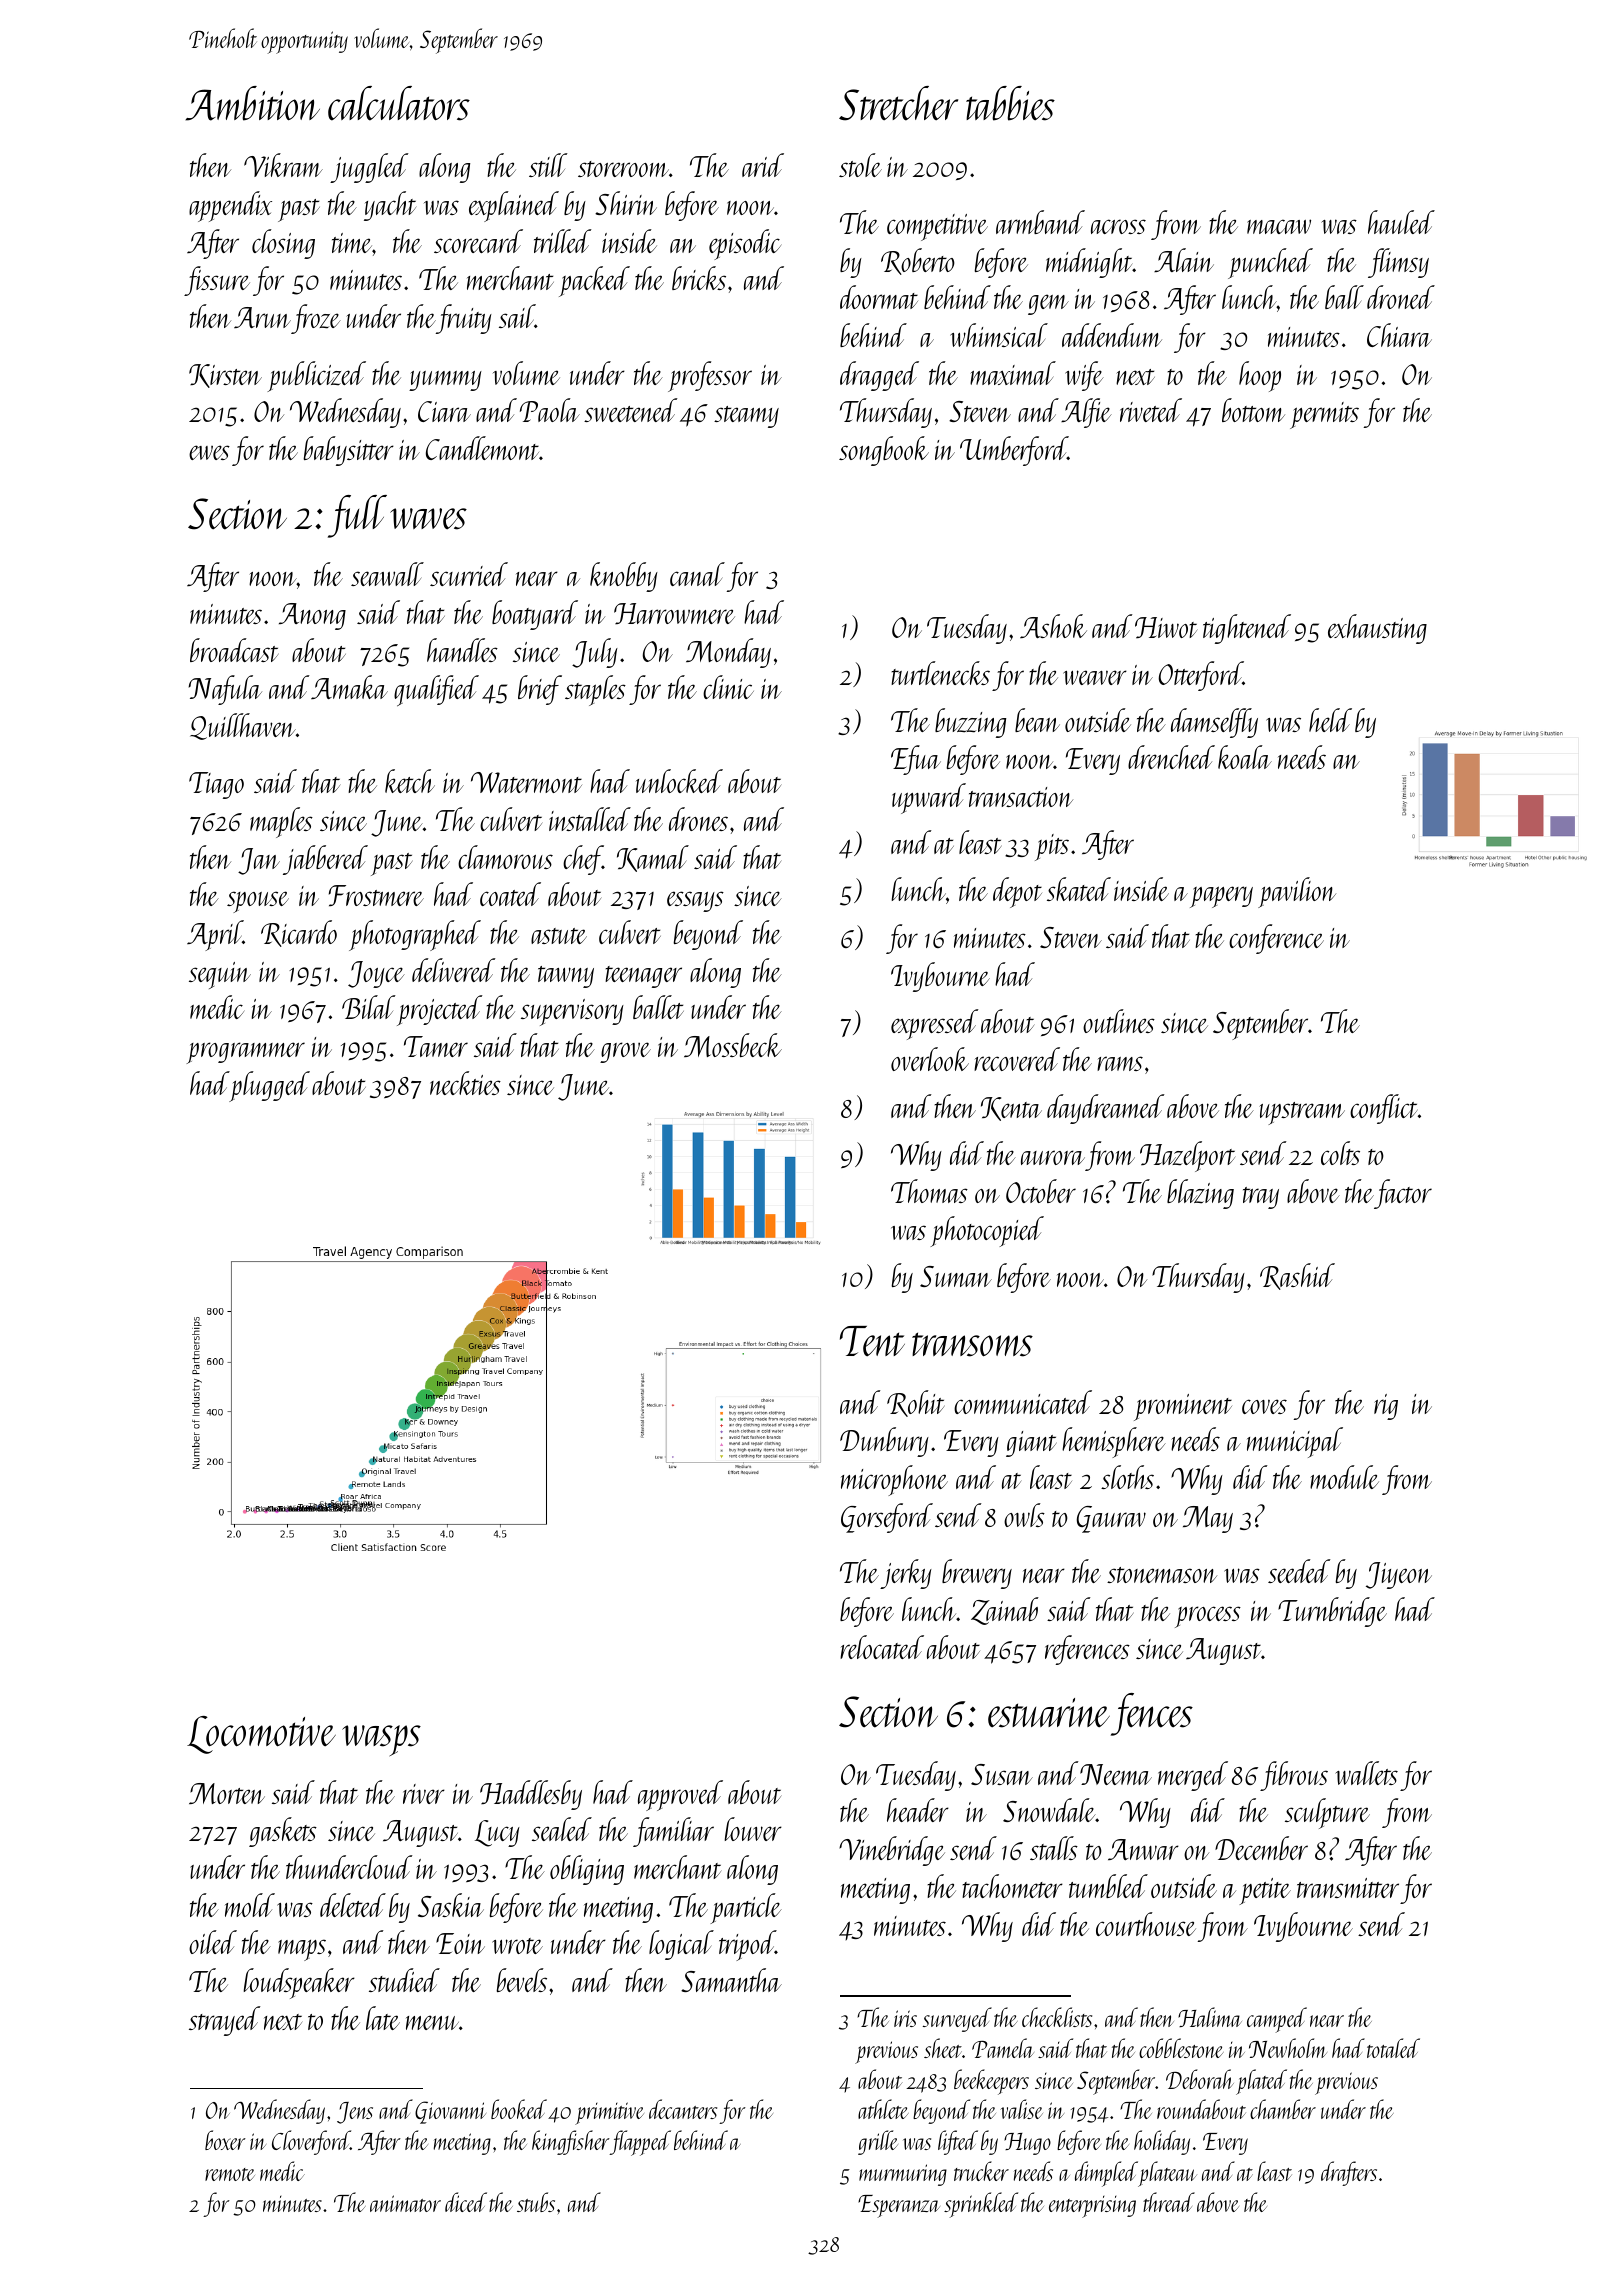  Describe the element at coordinates (225, 2140) in the screenshot. I see `boxer` at that location.
